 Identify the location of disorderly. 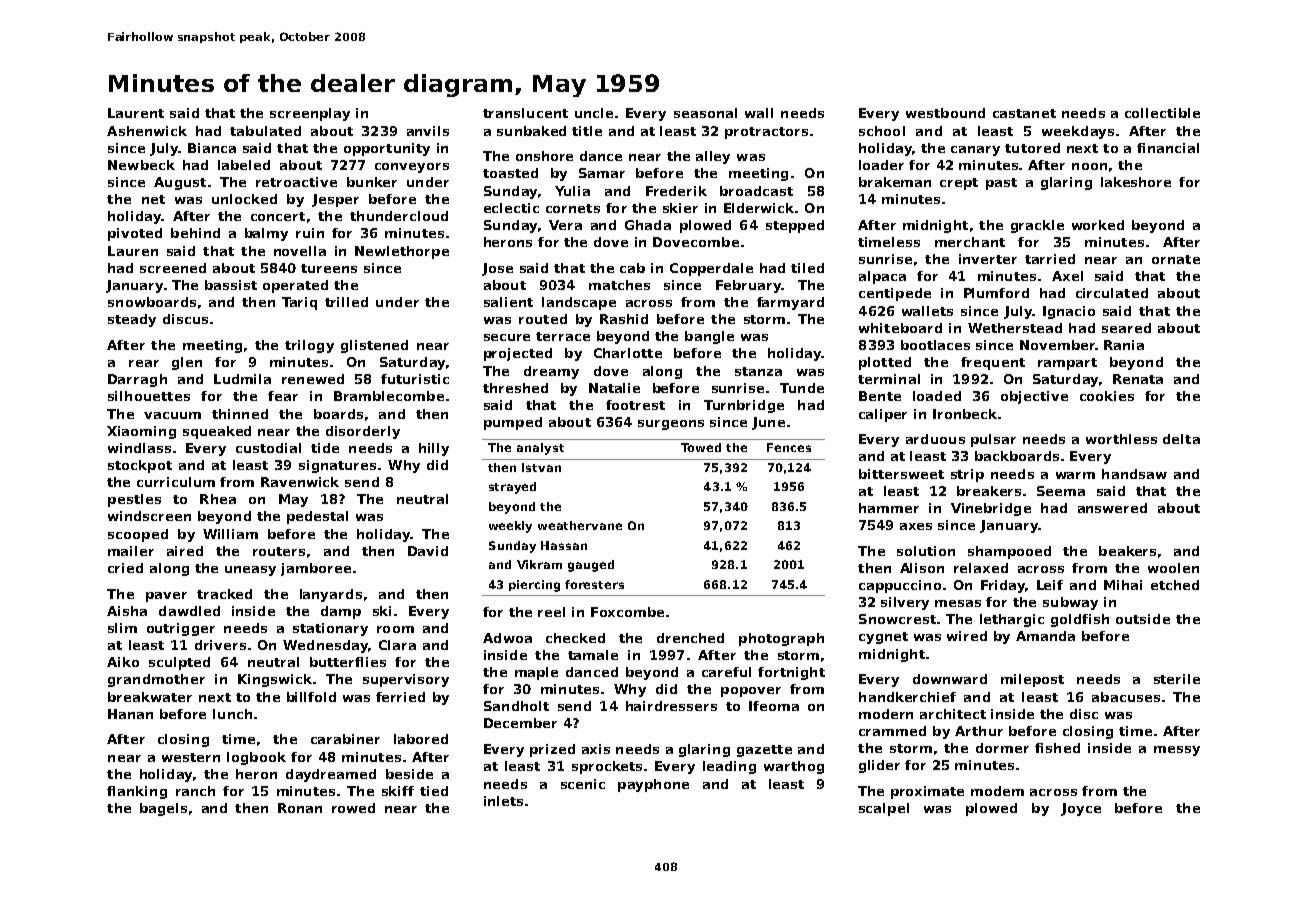
(363, 432).
